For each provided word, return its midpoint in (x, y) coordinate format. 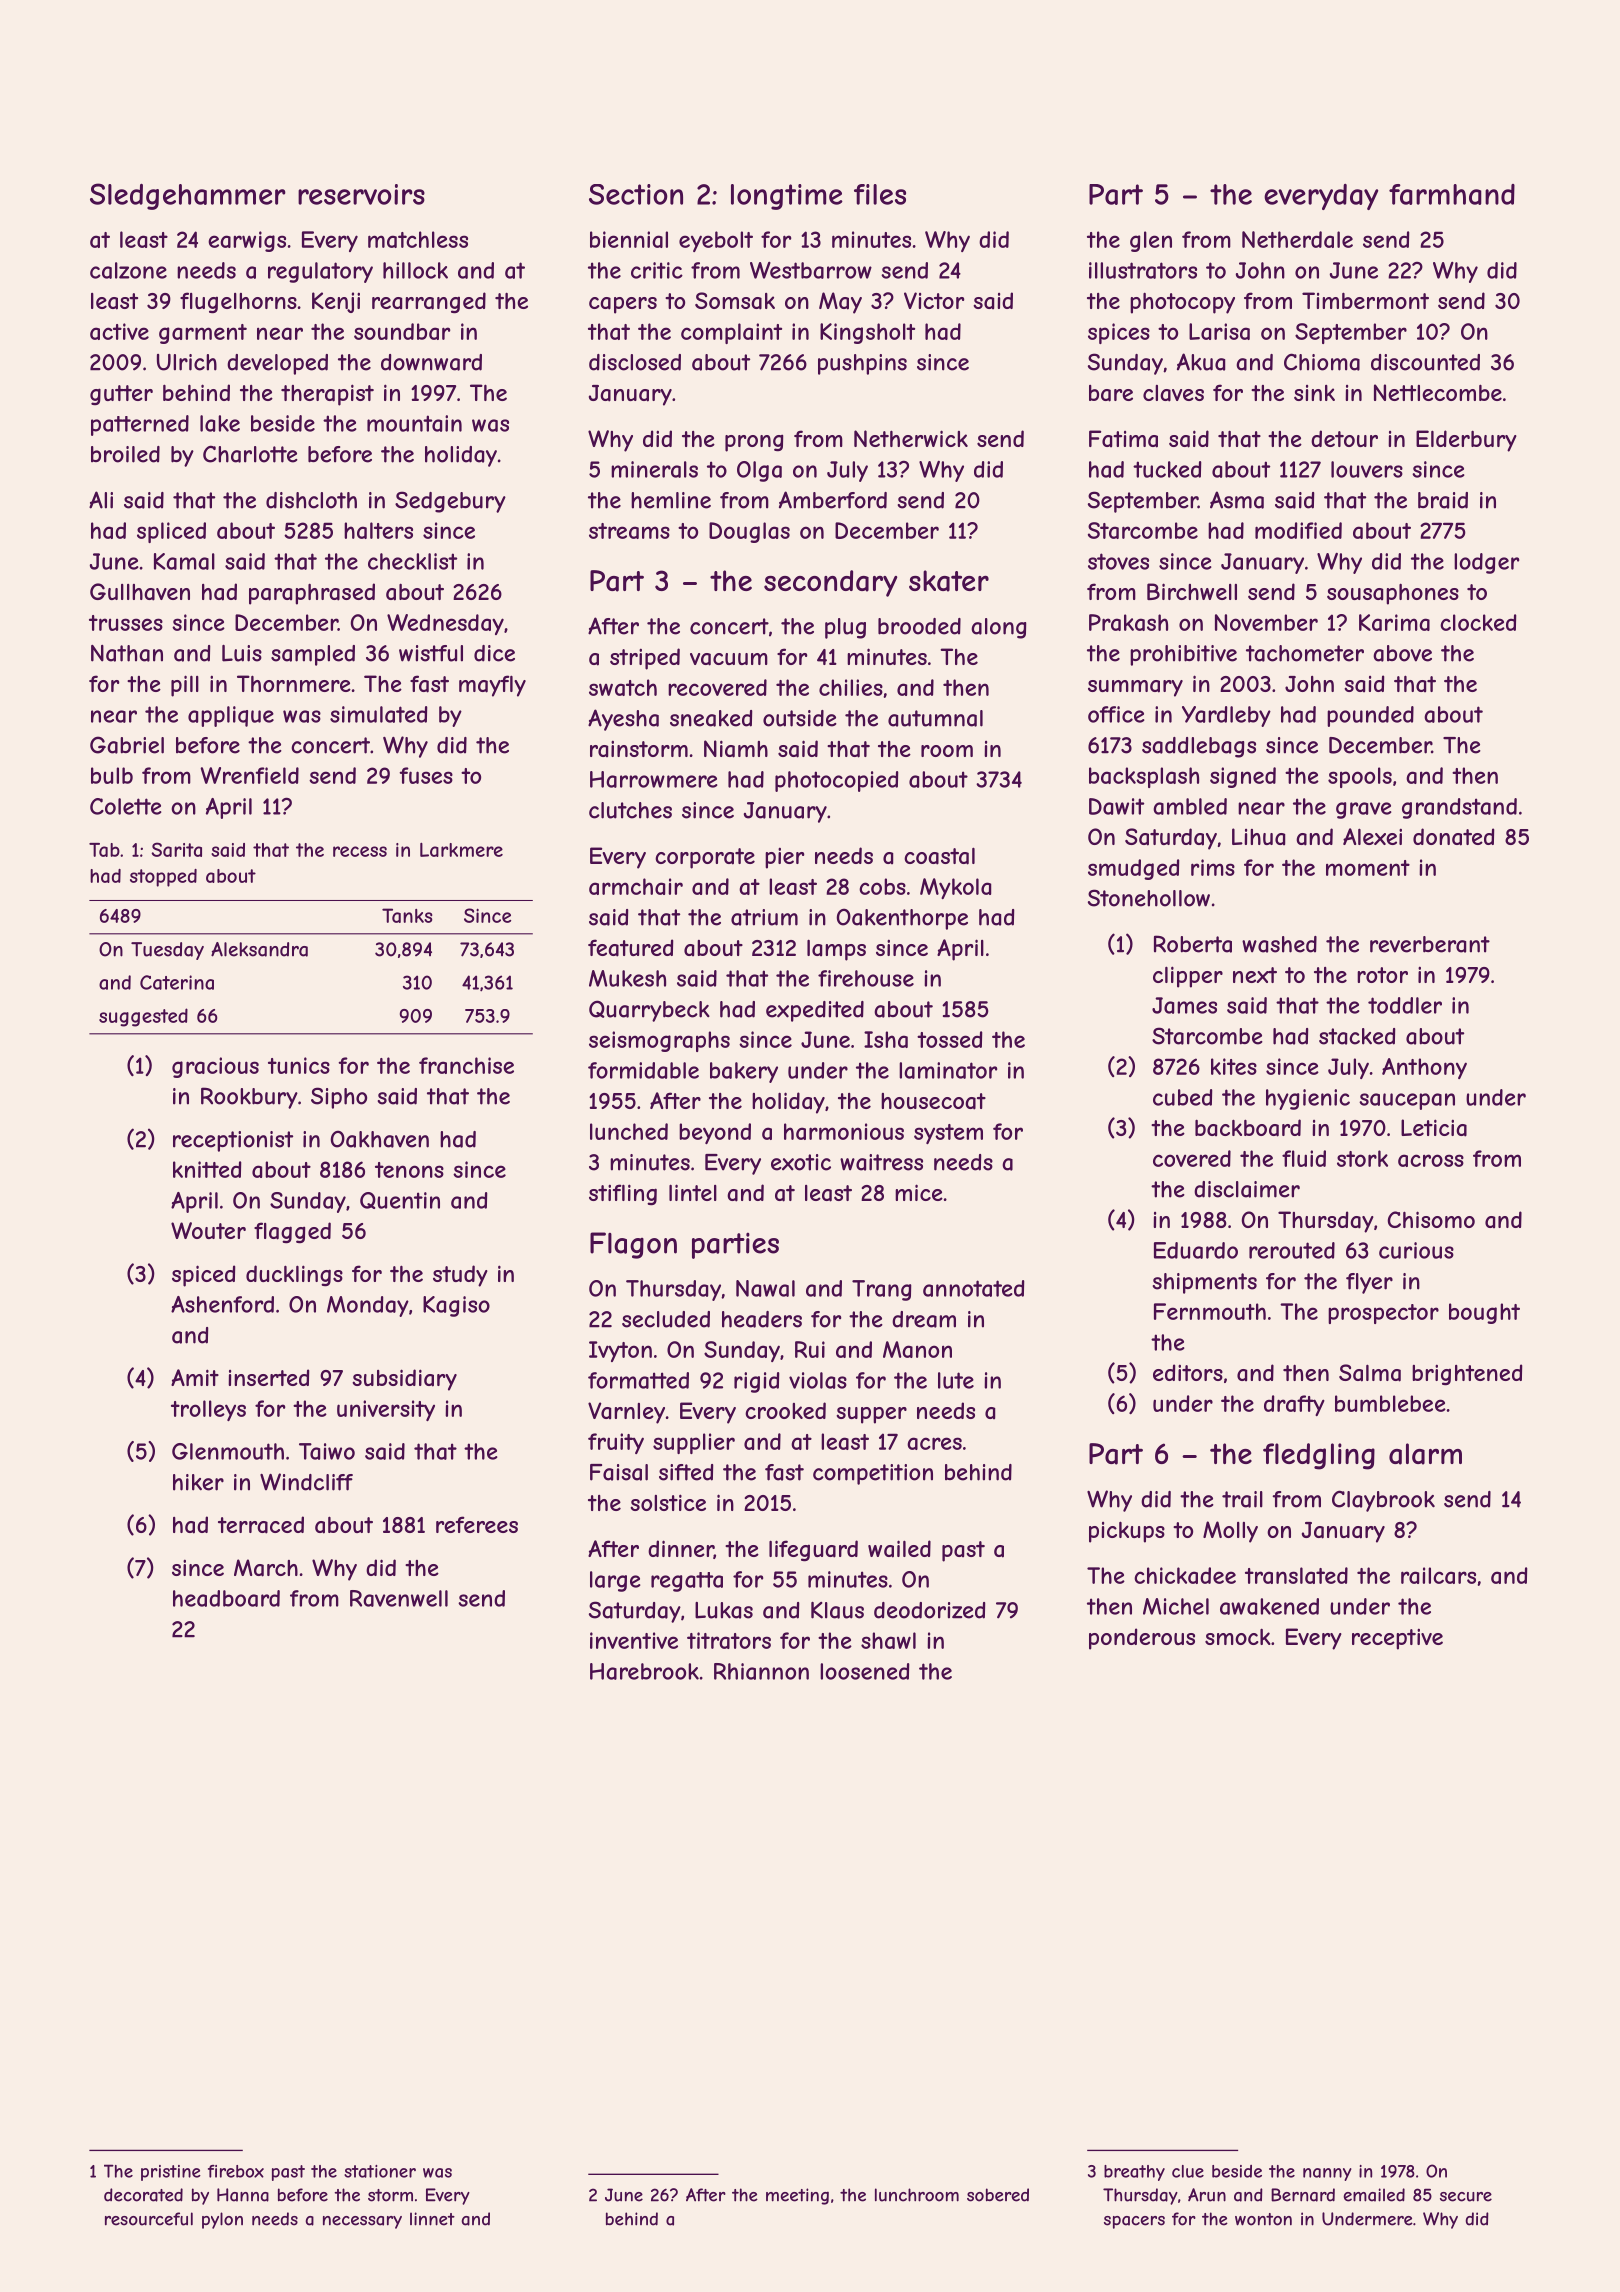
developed (277, 364)
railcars (1438, 1575)
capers (623, 305)
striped (645, 659)
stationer (380, 2171)
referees (477, 1524)
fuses (426, 775)
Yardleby (1226, 716)
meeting (797, 2196)
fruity (616, 1443)
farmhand (1452, 194)
